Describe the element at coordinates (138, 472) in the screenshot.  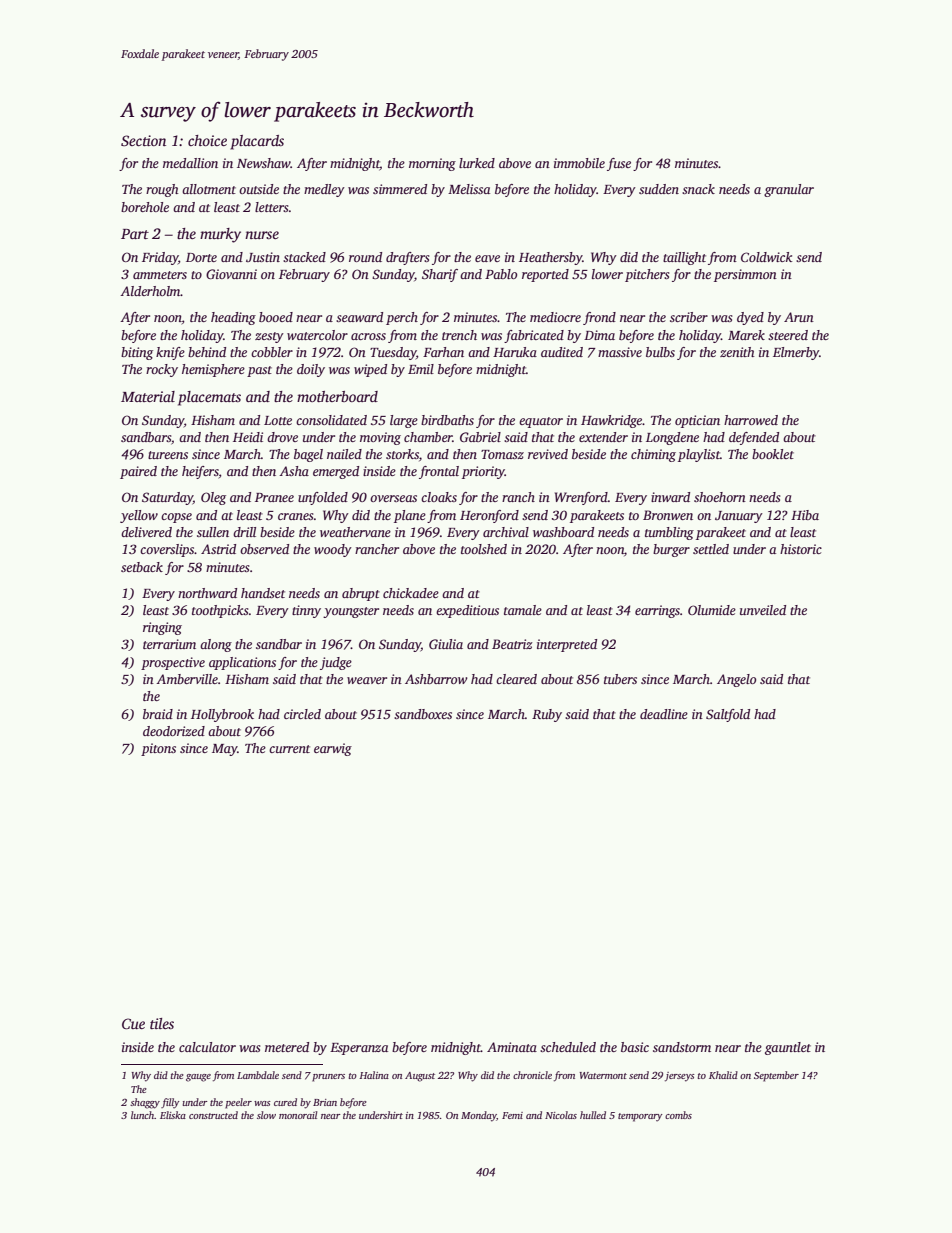
I see `paired` at that location.
